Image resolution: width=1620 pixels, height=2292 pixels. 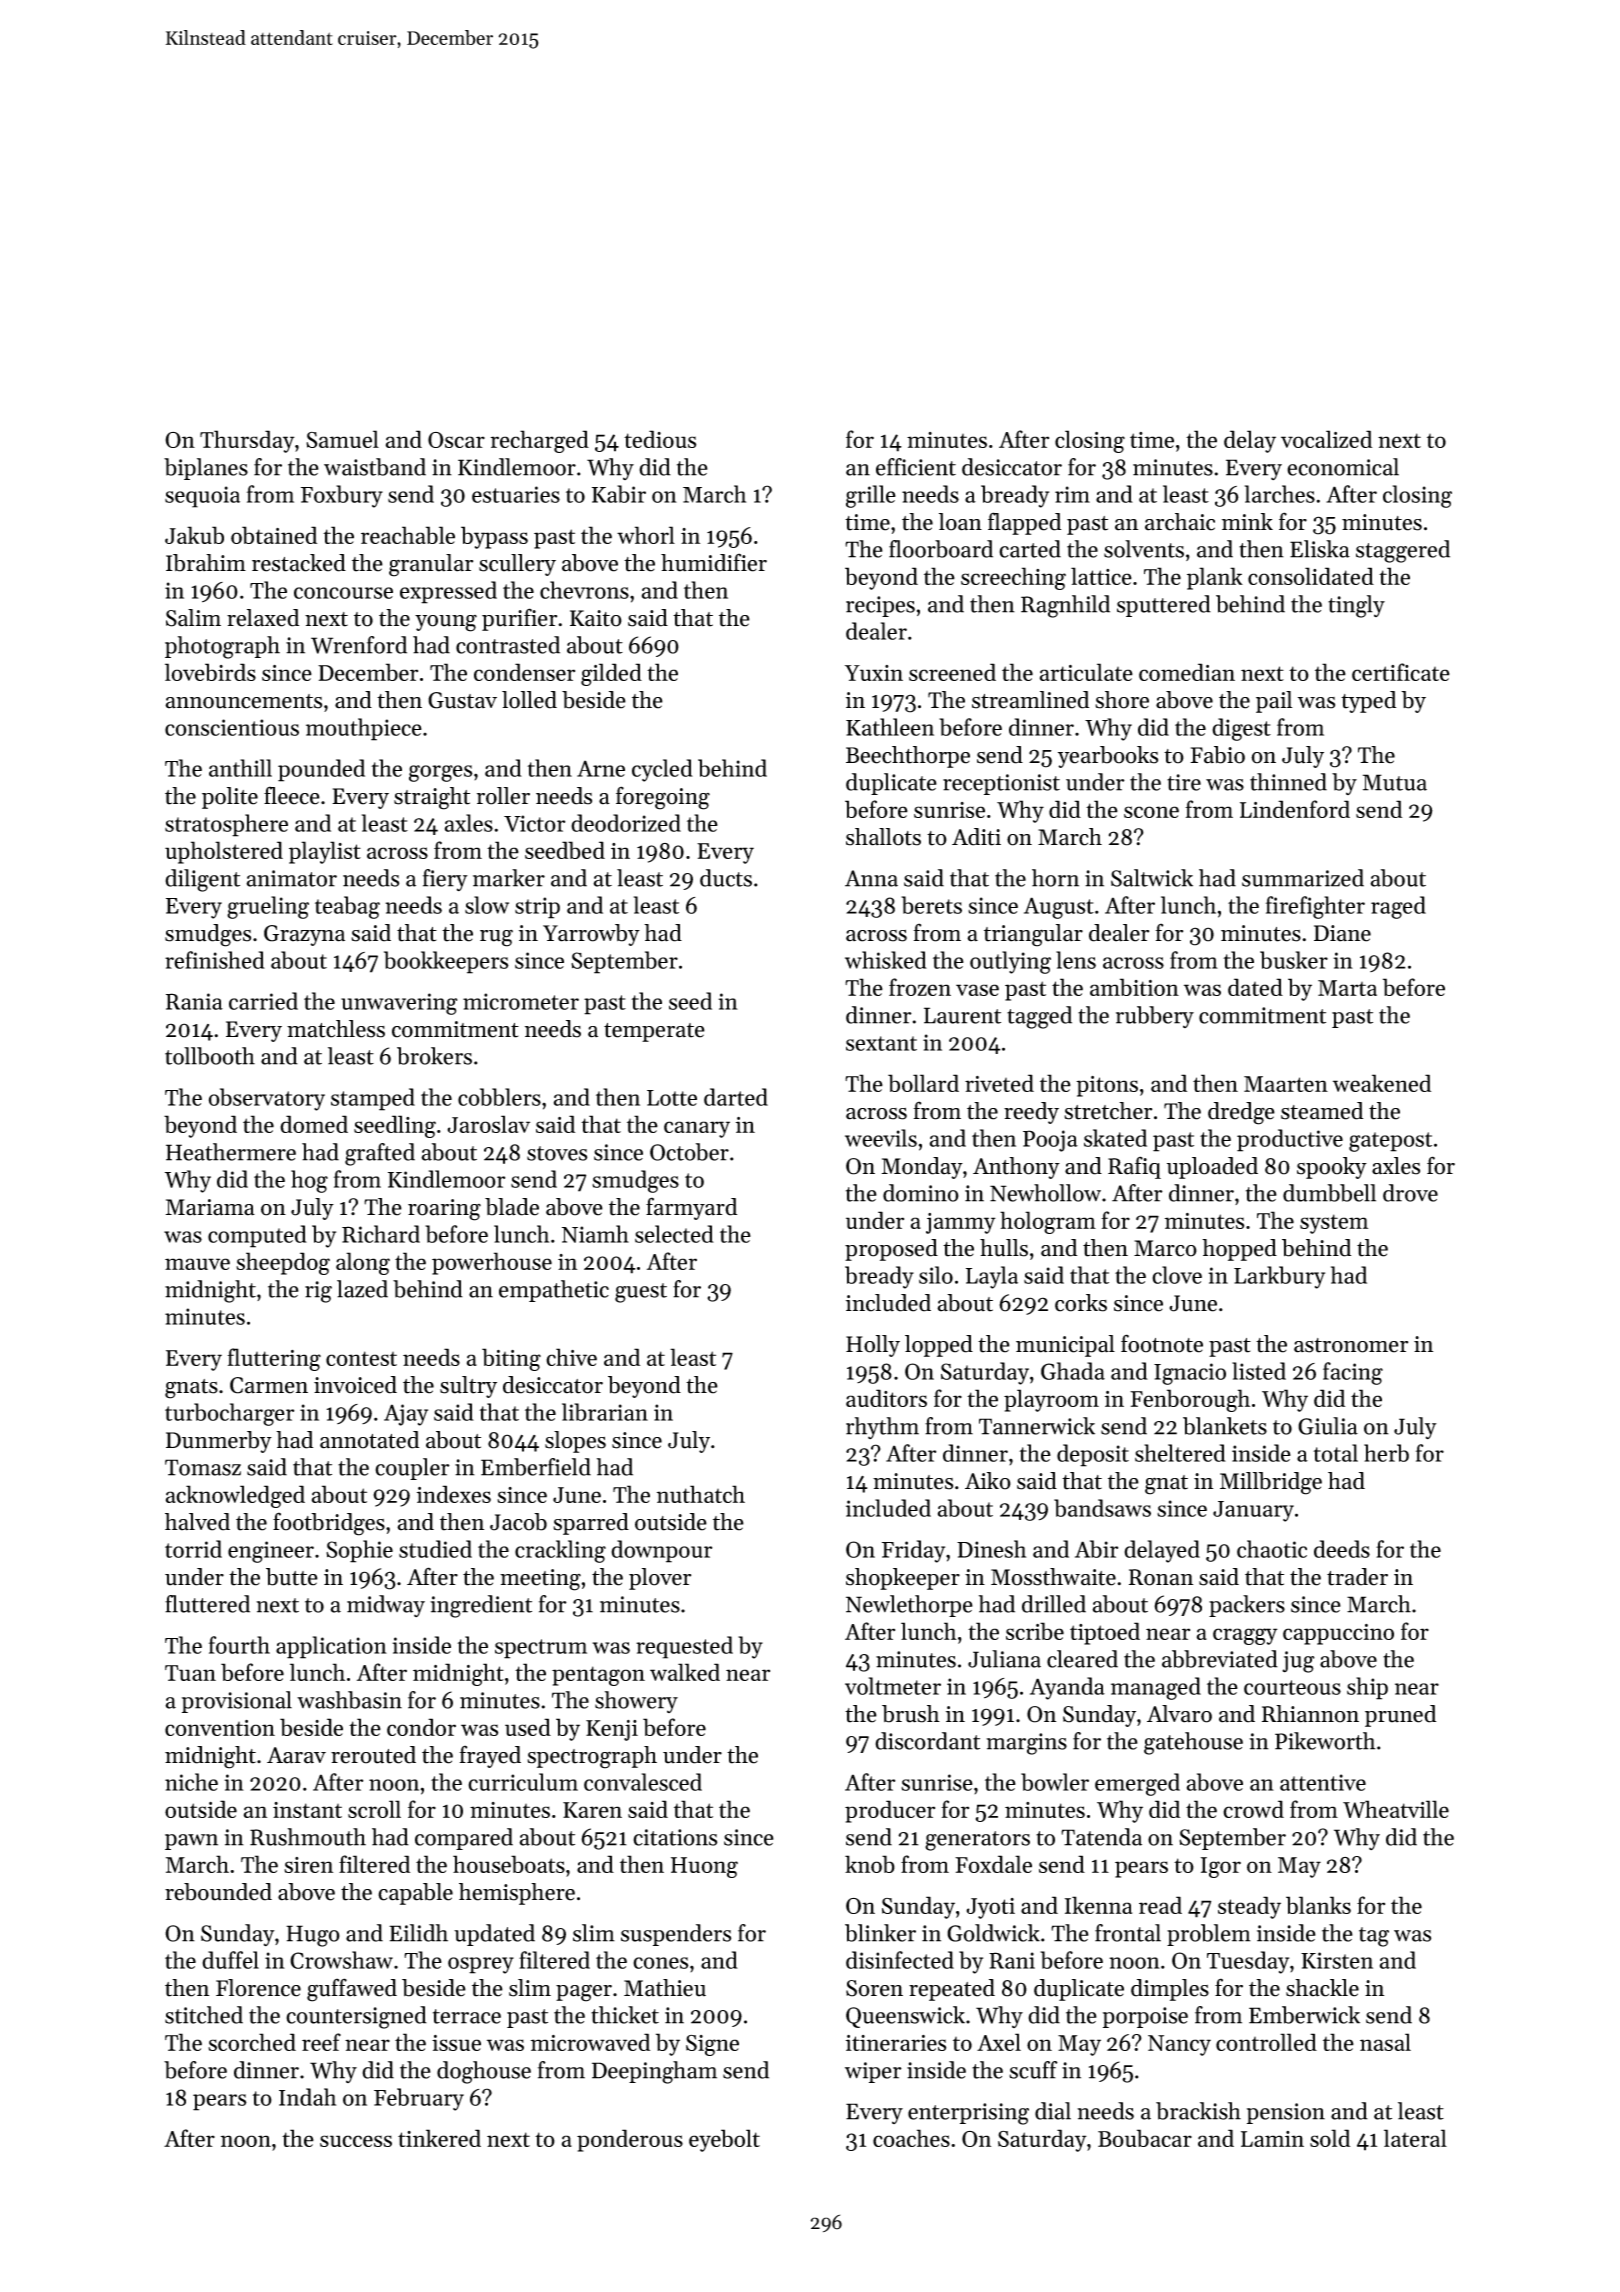 I want to click on blankets, so click(x=1225, y=1426).
